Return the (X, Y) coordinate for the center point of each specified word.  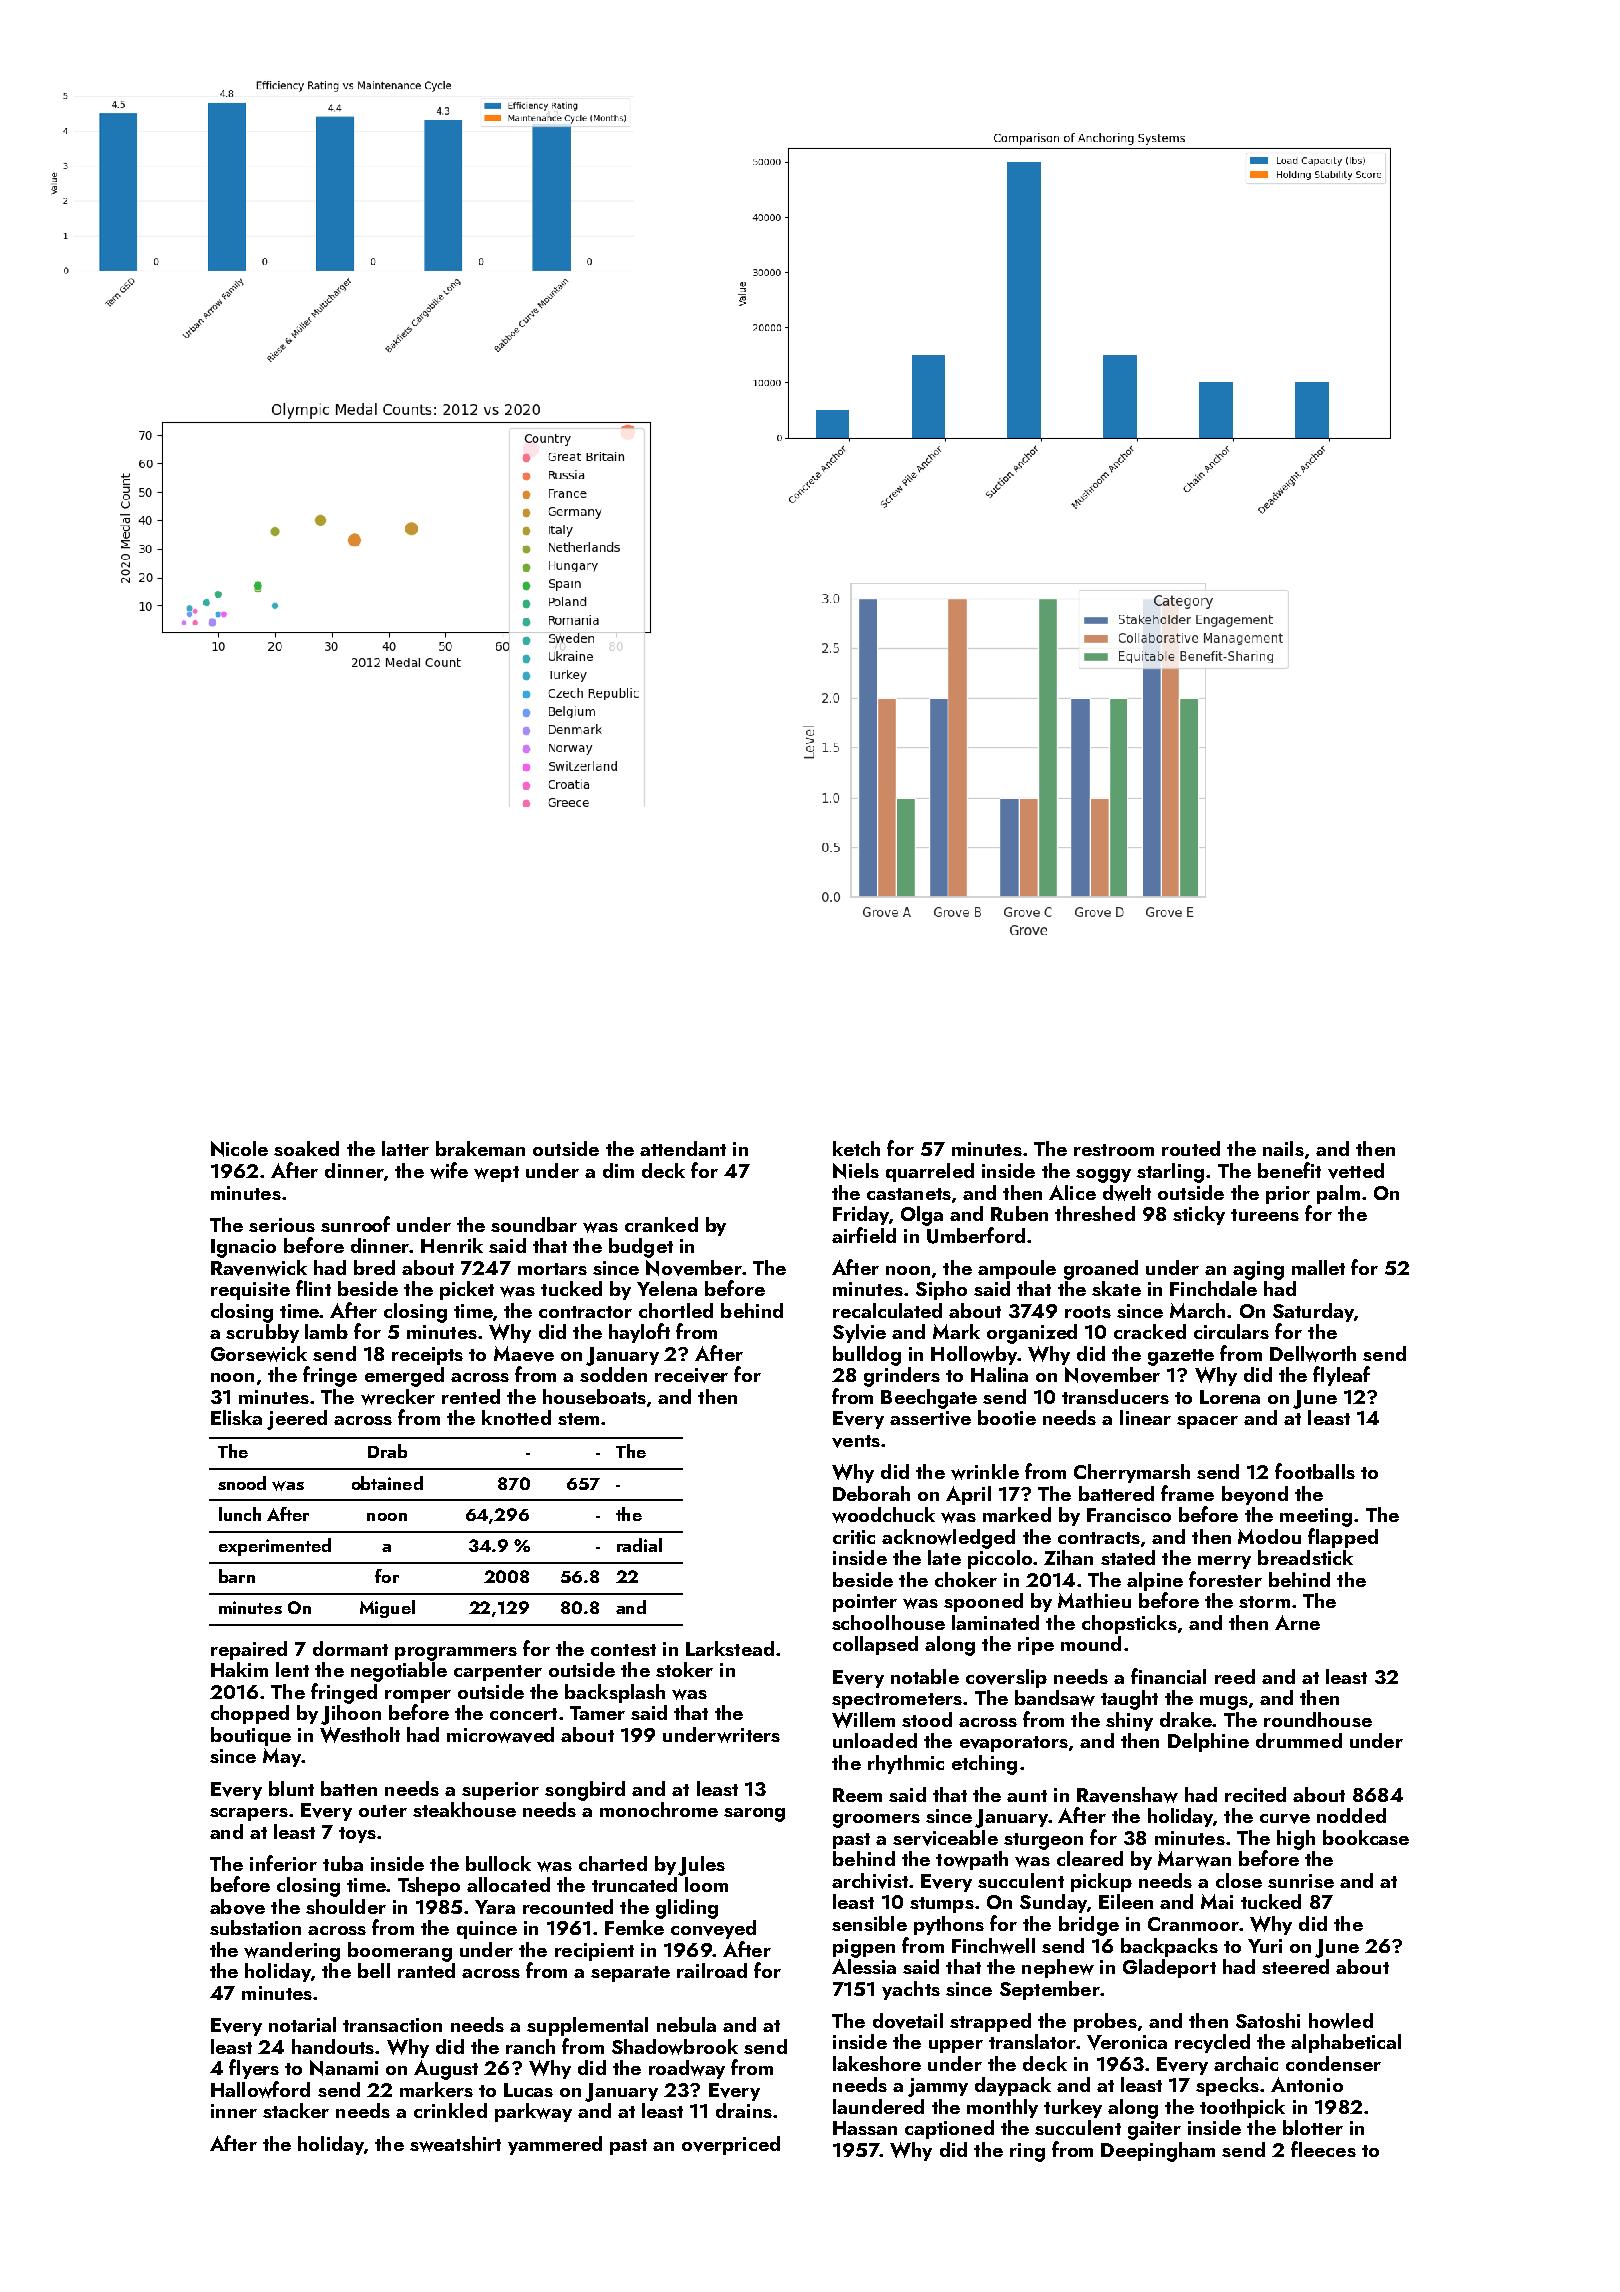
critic (854, 1537)
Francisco (1129, 1515)
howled (1341, 2021)
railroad (712, 1970)
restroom (1114, 1150)
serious (282, 1225)
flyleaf (1341, 1376)
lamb (326, 1331)
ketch (856, 1148)
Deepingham (1158, 2152)
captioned (949, 2129)
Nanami (344, 2068)
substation (255, 1927)
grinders (902, 1377)
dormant (350, 1648)
